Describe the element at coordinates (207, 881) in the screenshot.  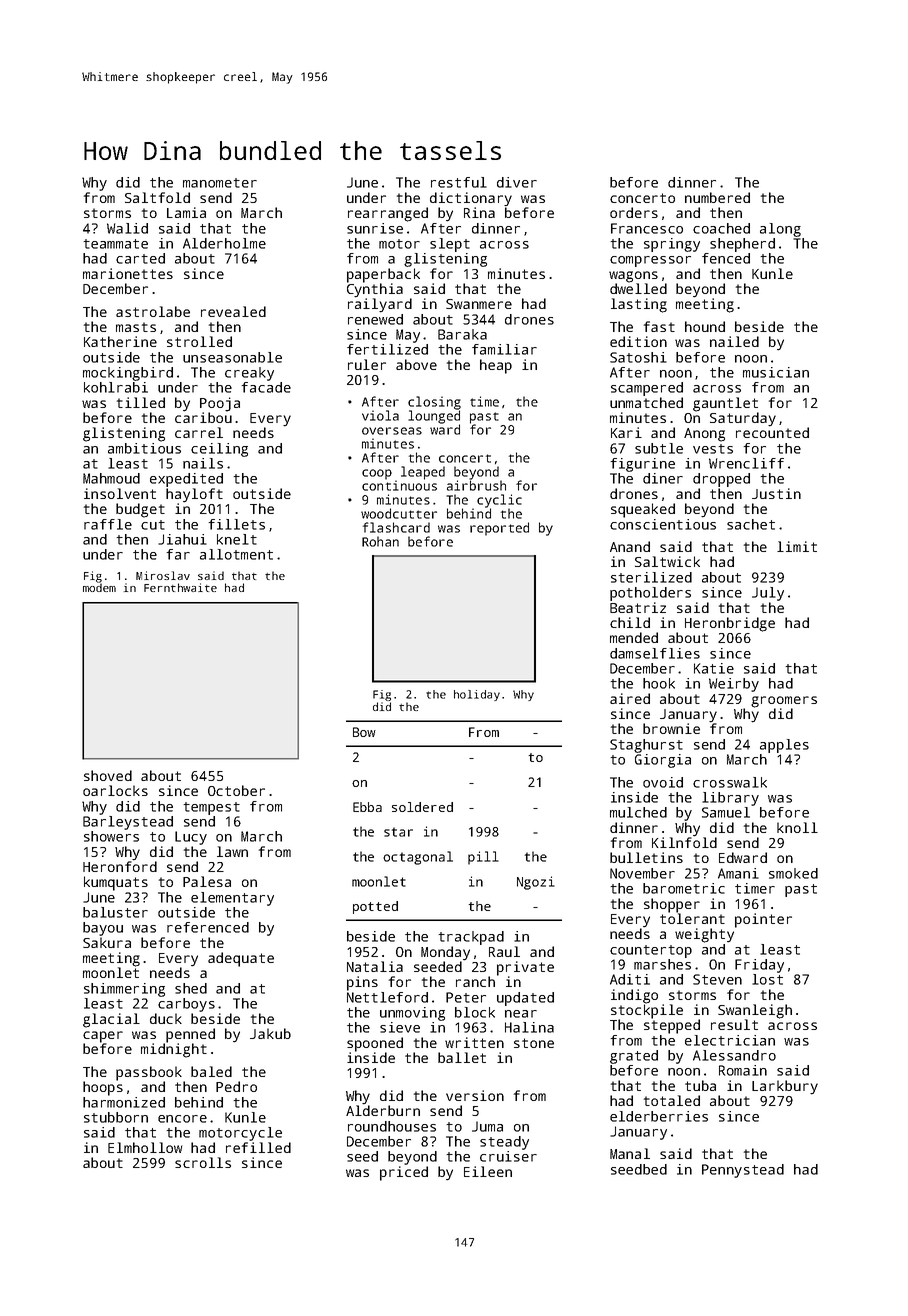
I see `Palesa` at that location.
